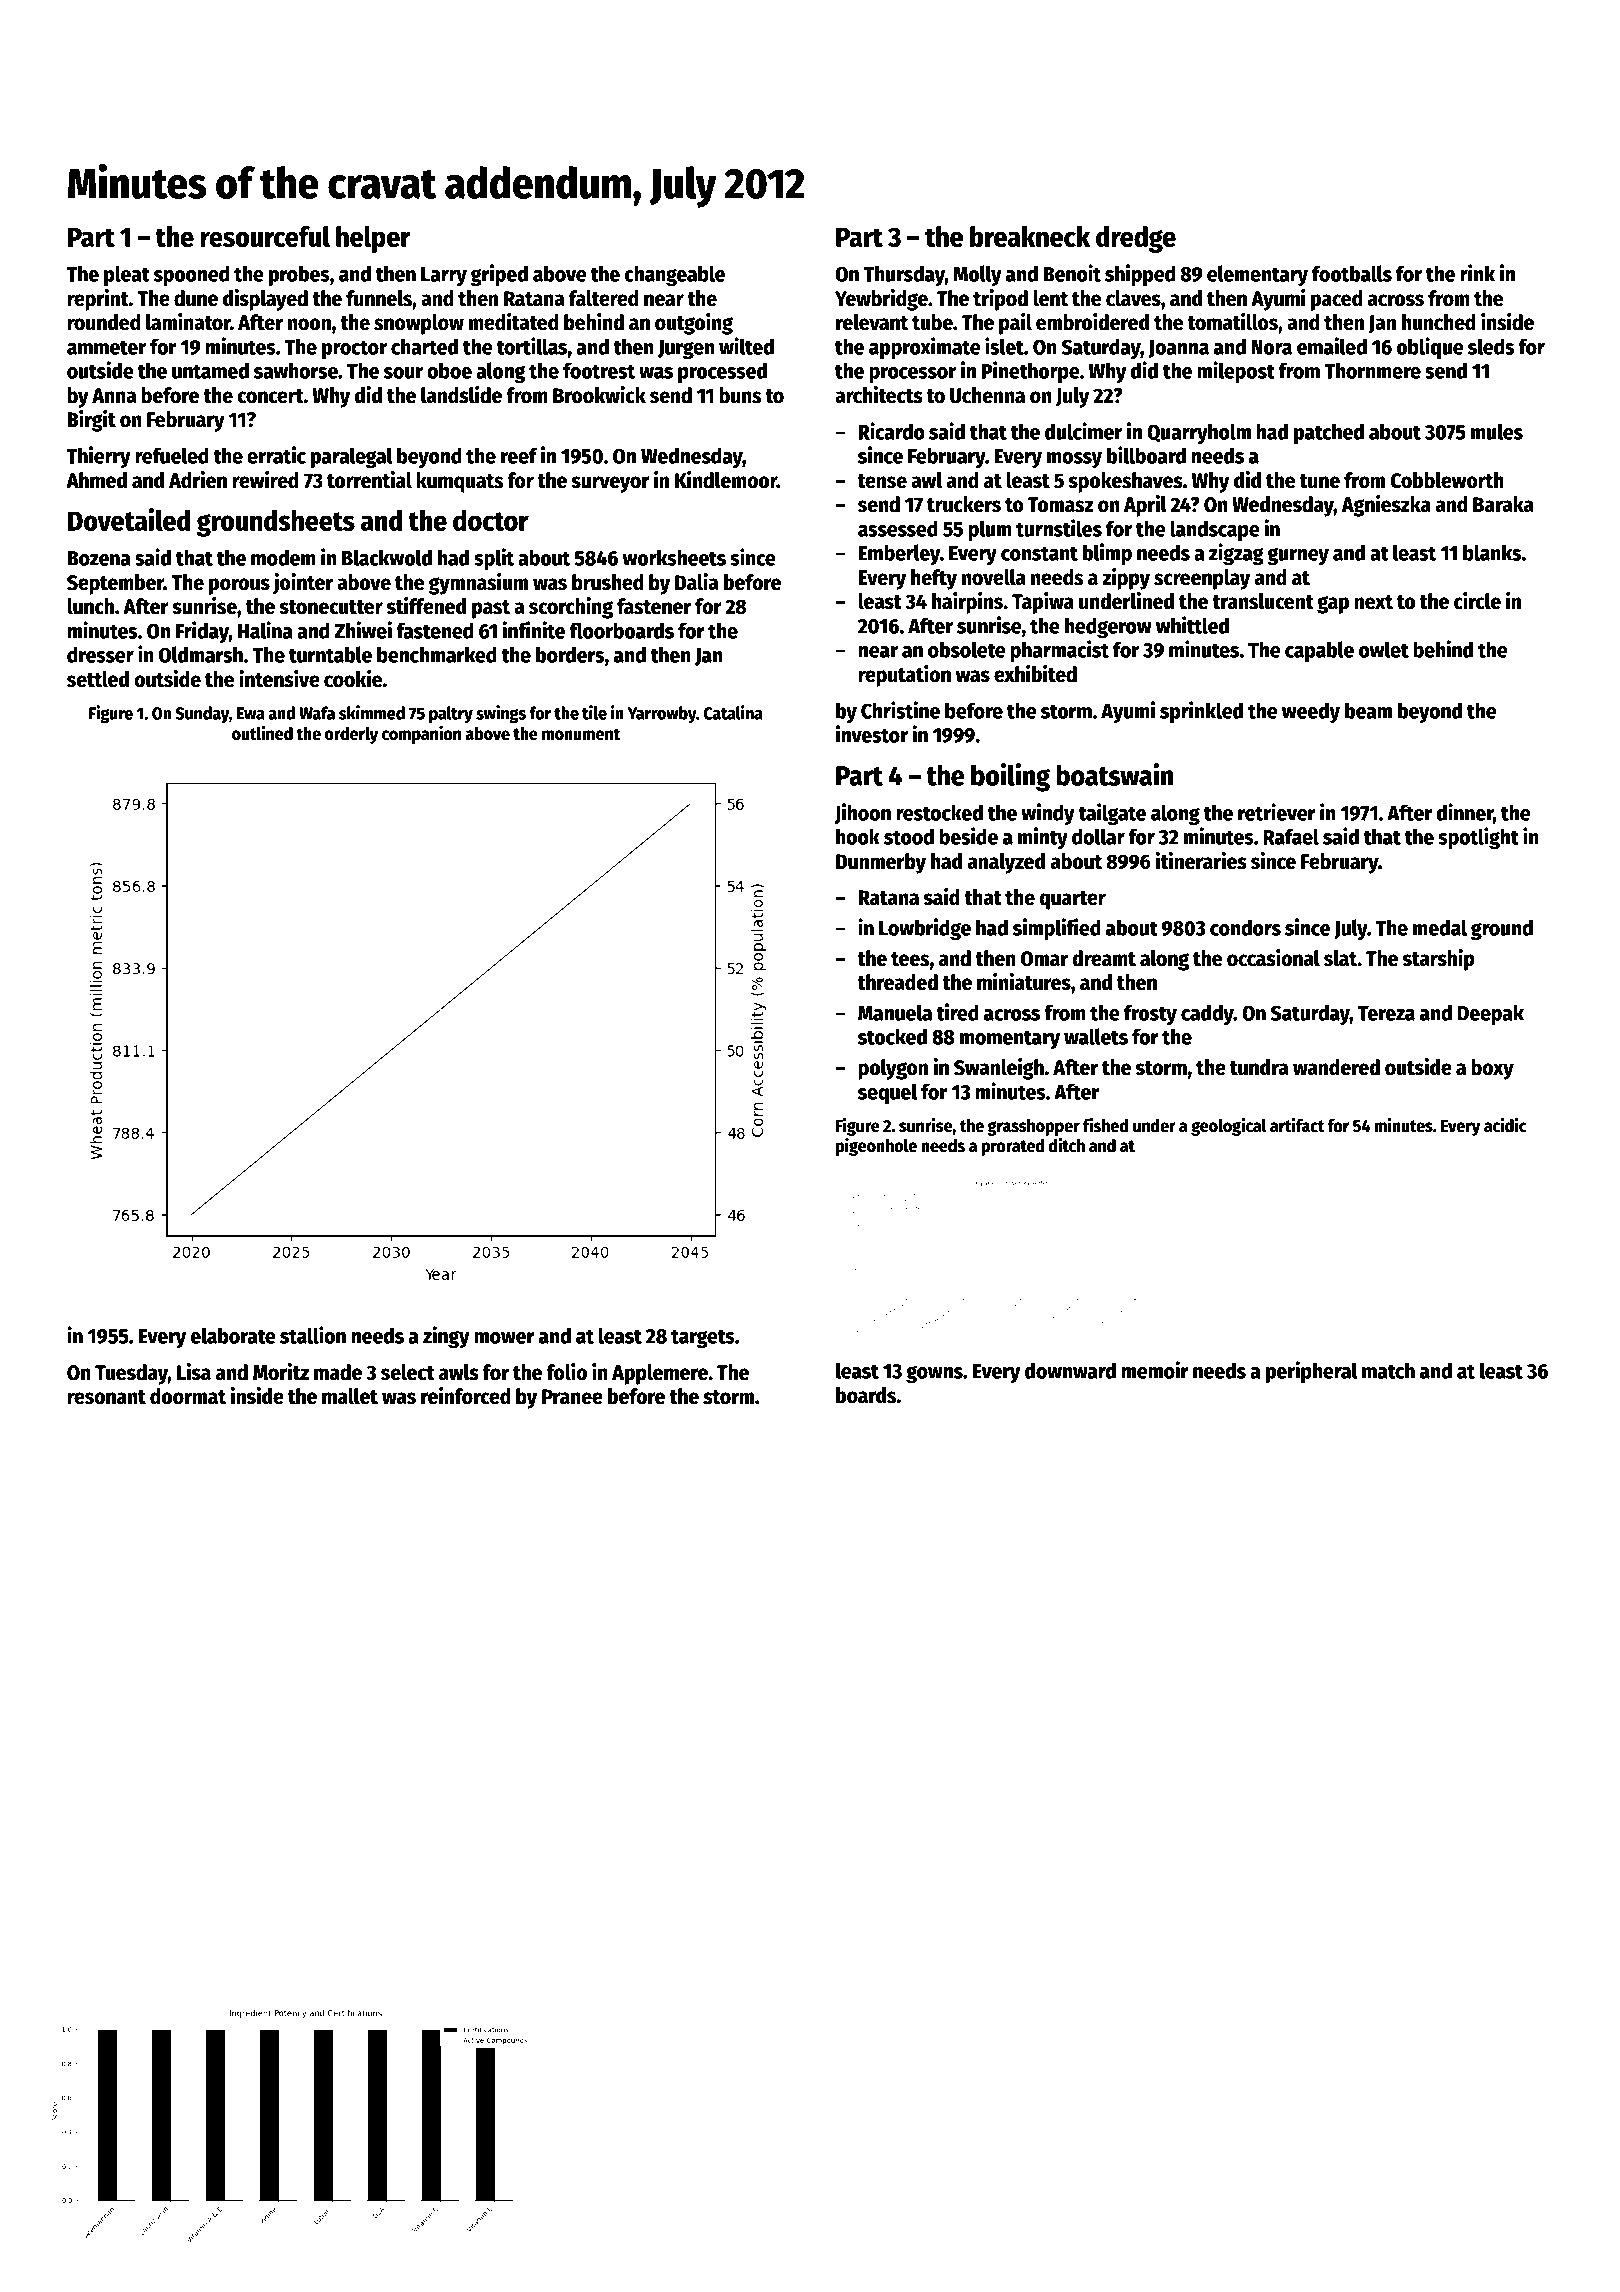  I want to click on Bozena, so click(99, 558).
